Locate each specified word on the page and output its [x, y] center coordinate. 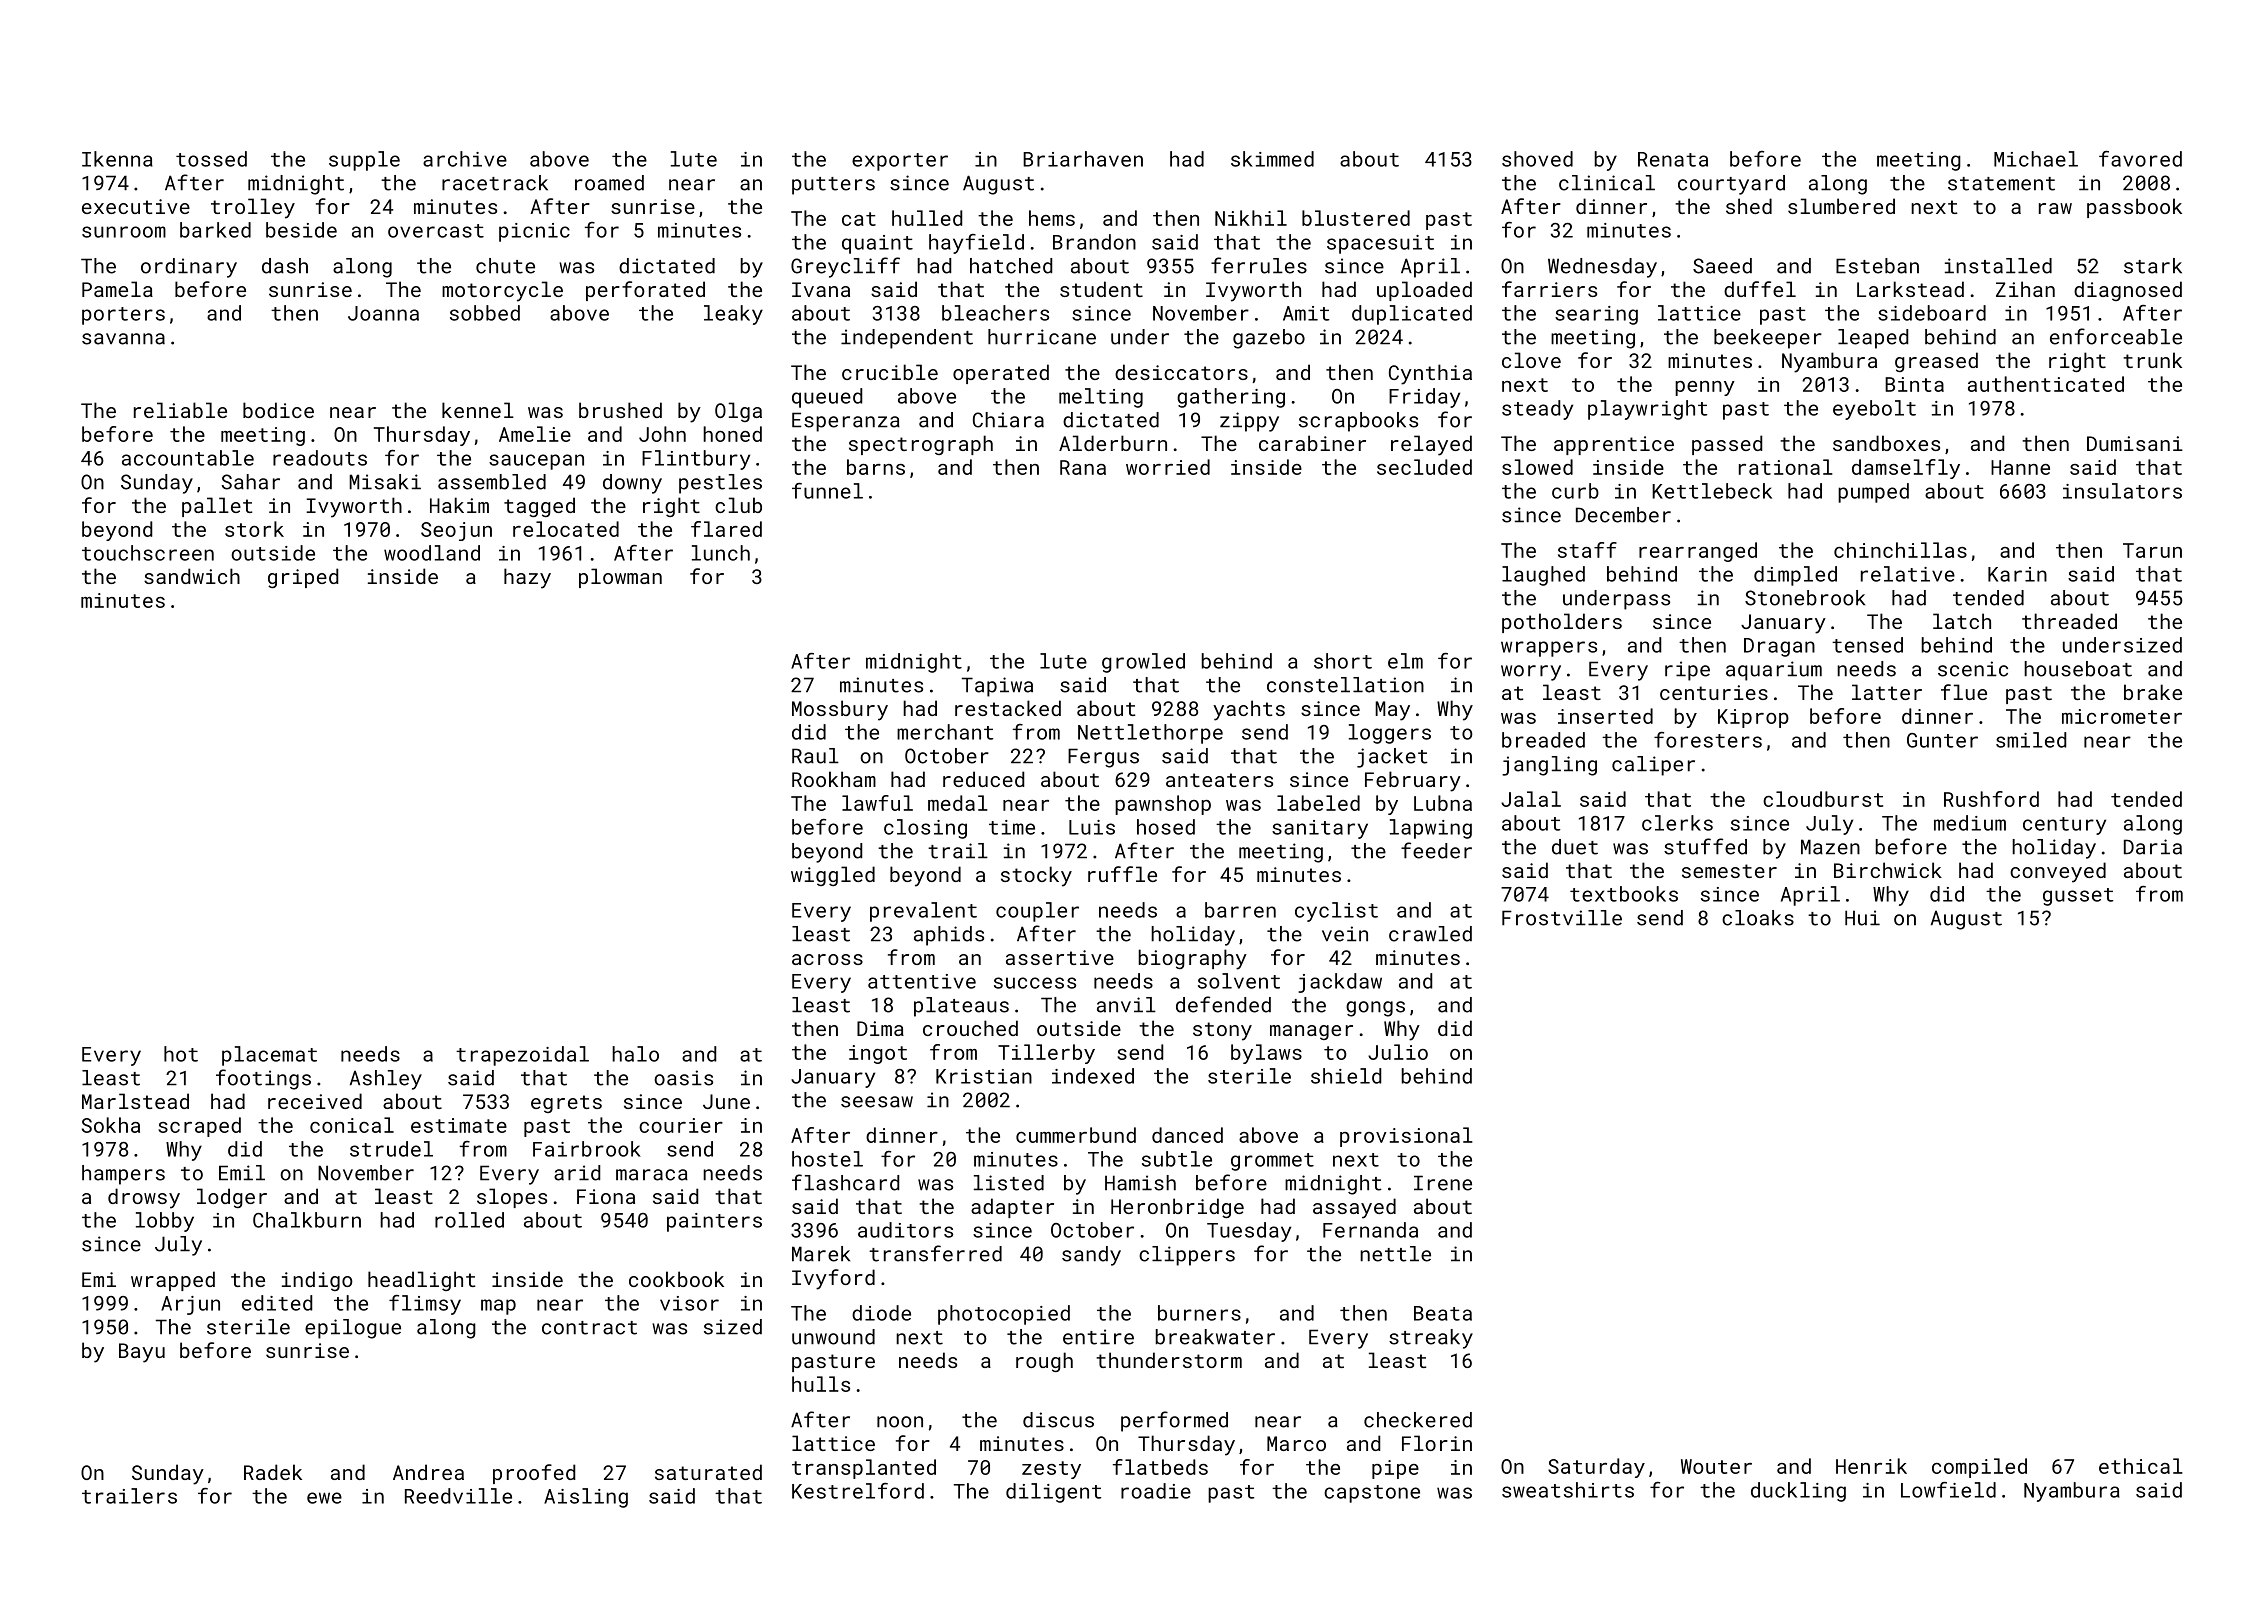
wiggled [833, 876]
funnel [827, 491]
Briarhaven [1083, 159]
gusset [2078, 897]
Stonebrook [1805, 598]
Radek [273, 1472]
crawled [1430, 934]
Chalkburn [307, 1220]
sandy [1091, 1256]
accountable [188, 458]
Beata [1443, 1313]
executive [136, 206]
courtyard [1731, 185]
